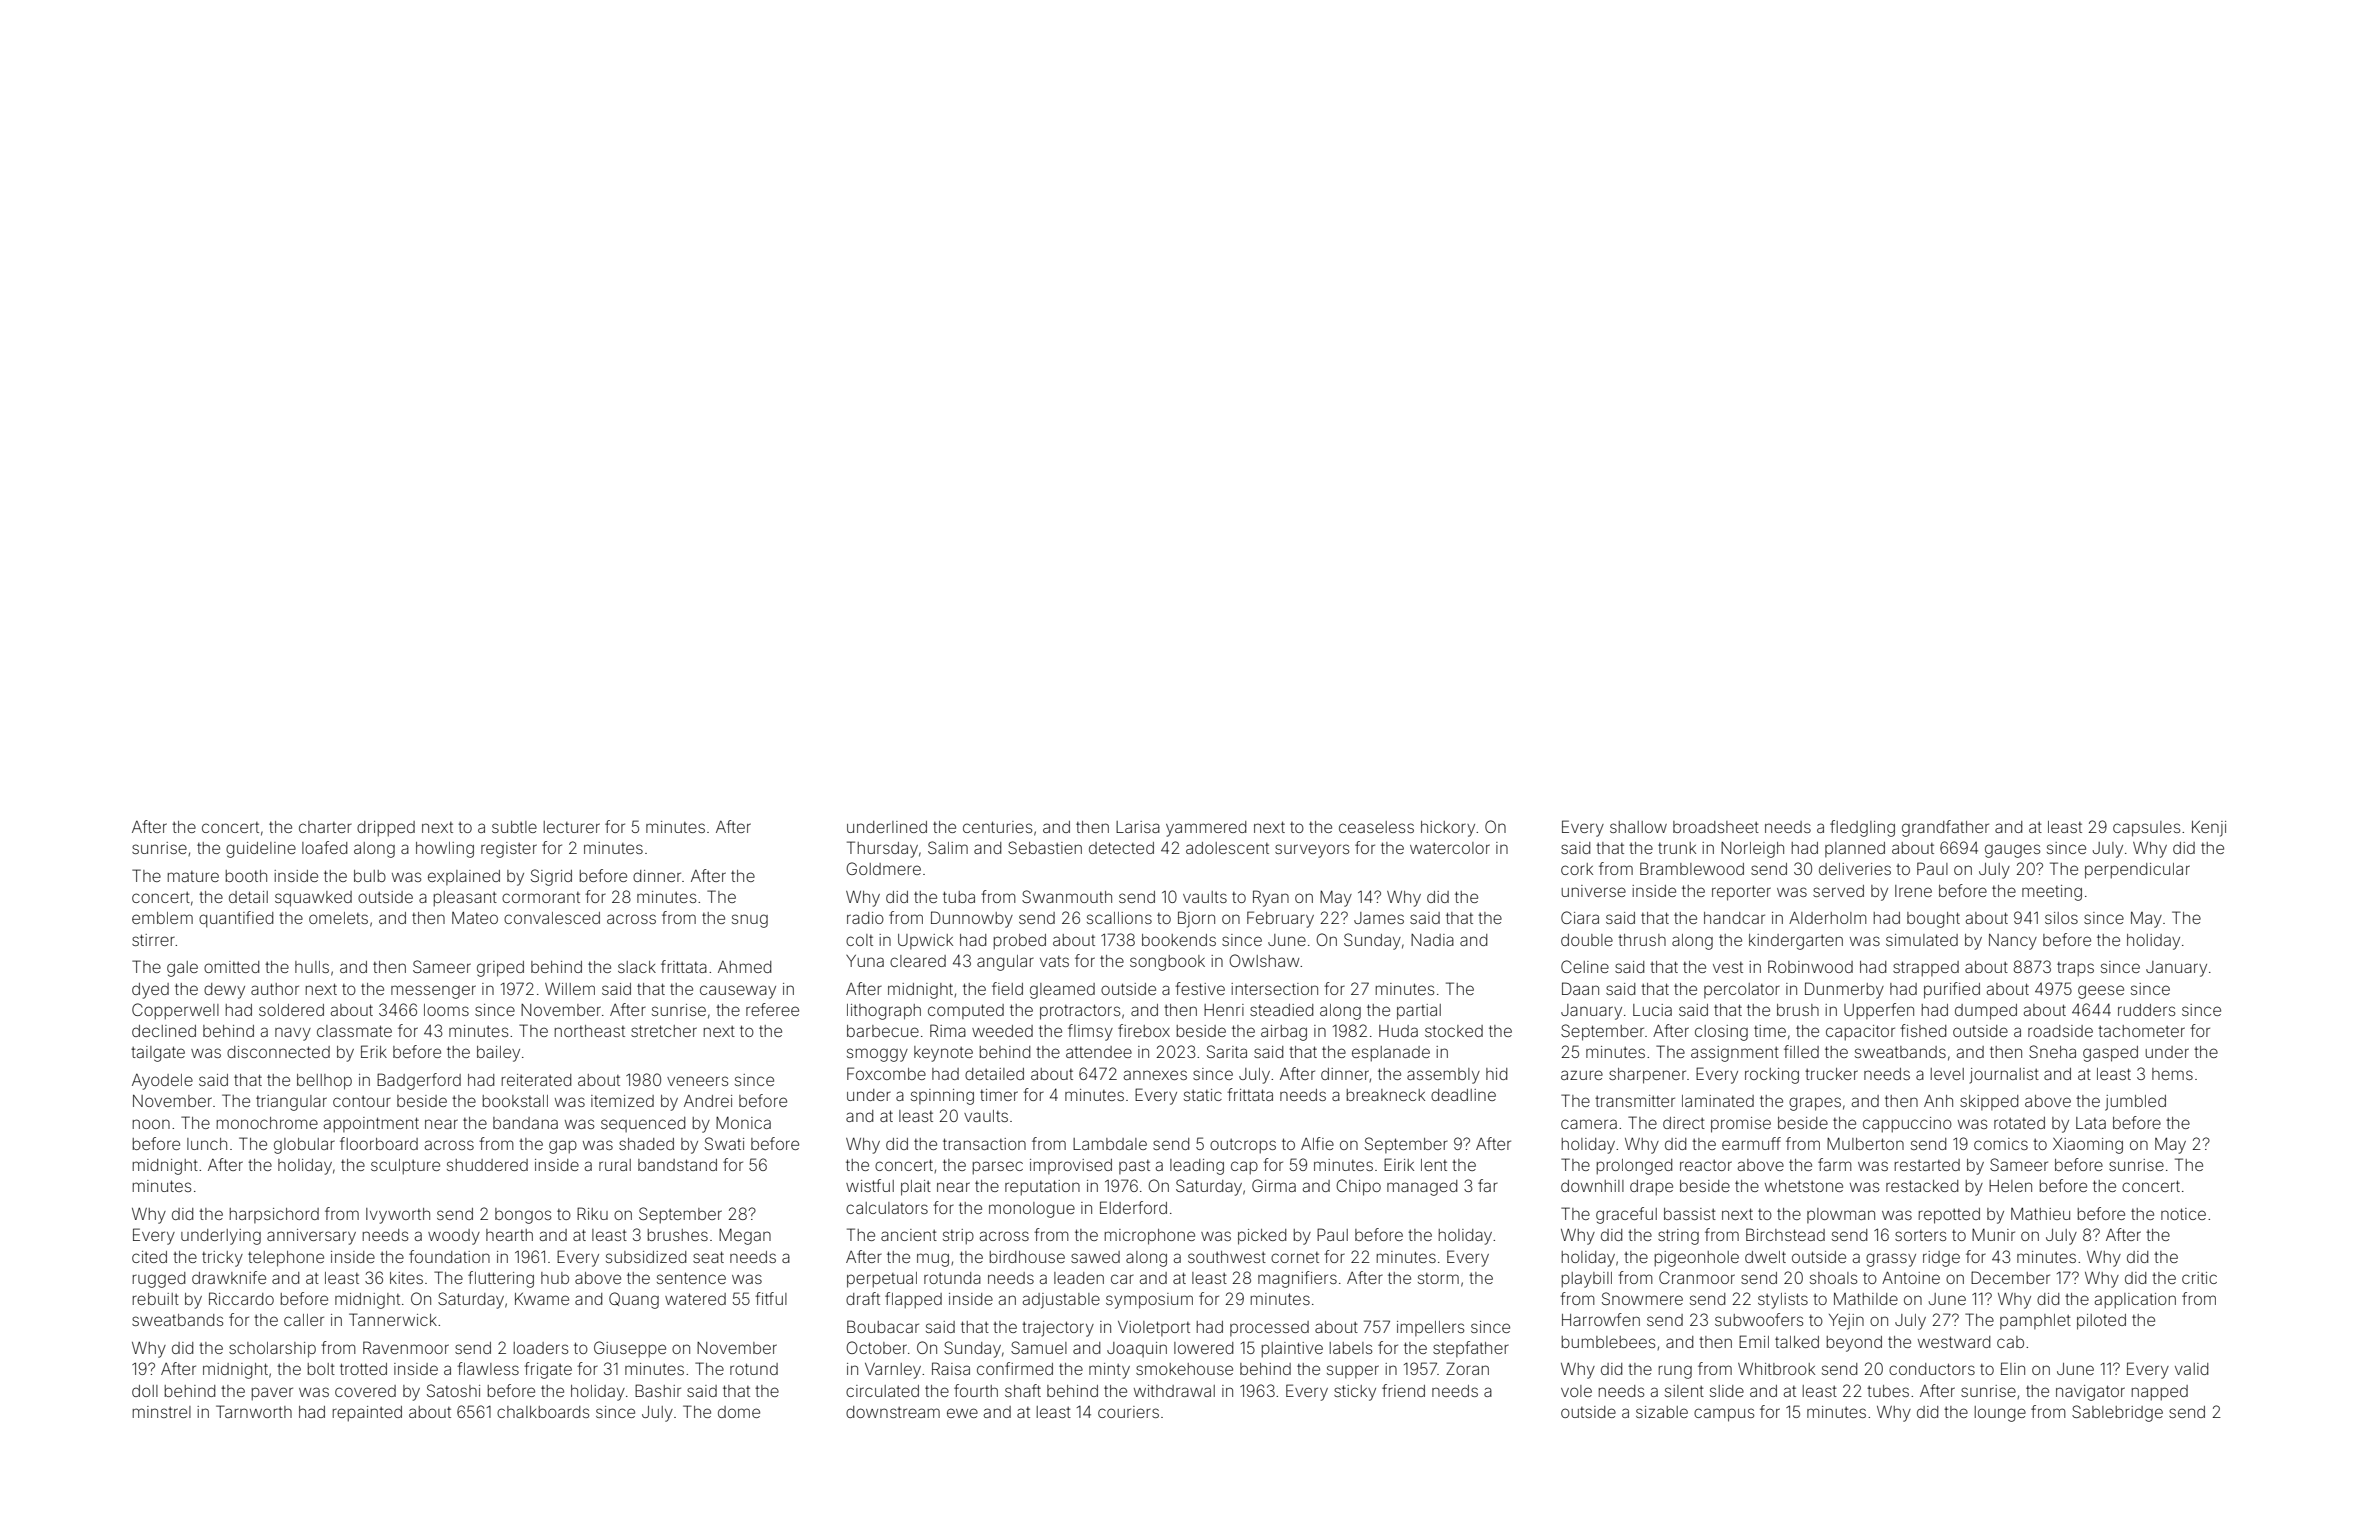  I want to click on yammered, so click(1206, 829).
